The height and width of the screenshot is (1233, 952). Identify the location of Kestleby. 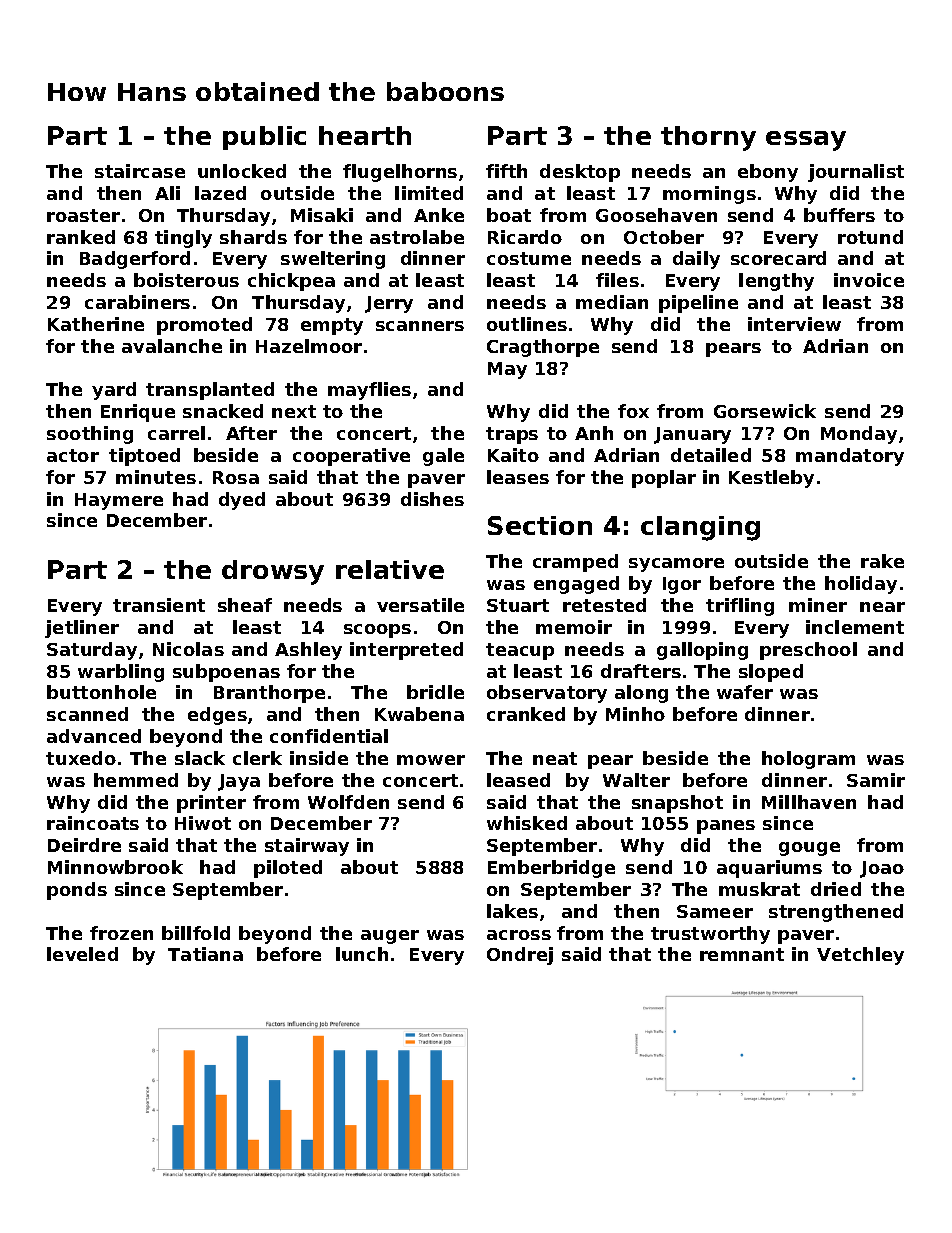
(771, 479).
